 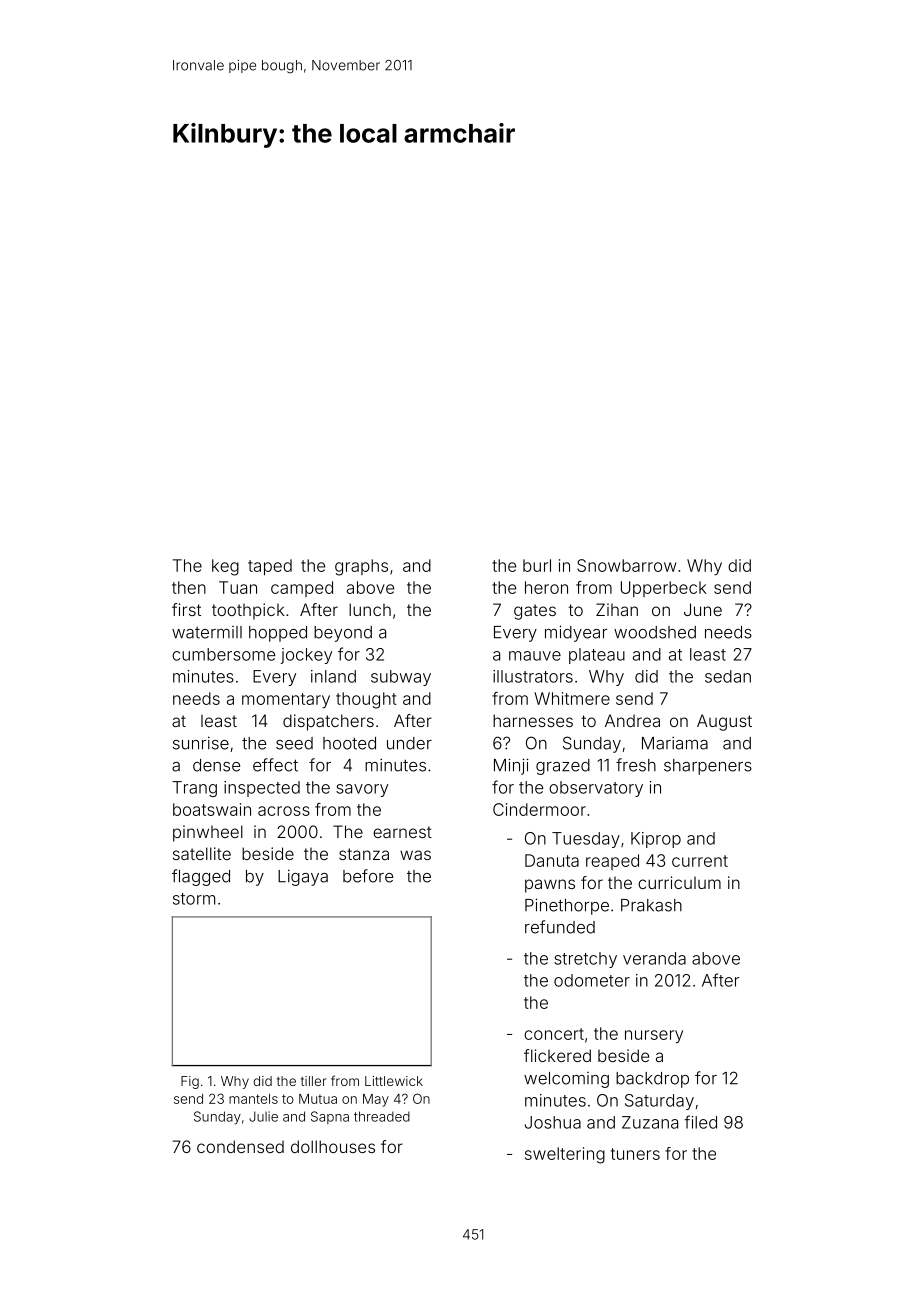 I want to click on harnesses, so click(x=533, y=720).
